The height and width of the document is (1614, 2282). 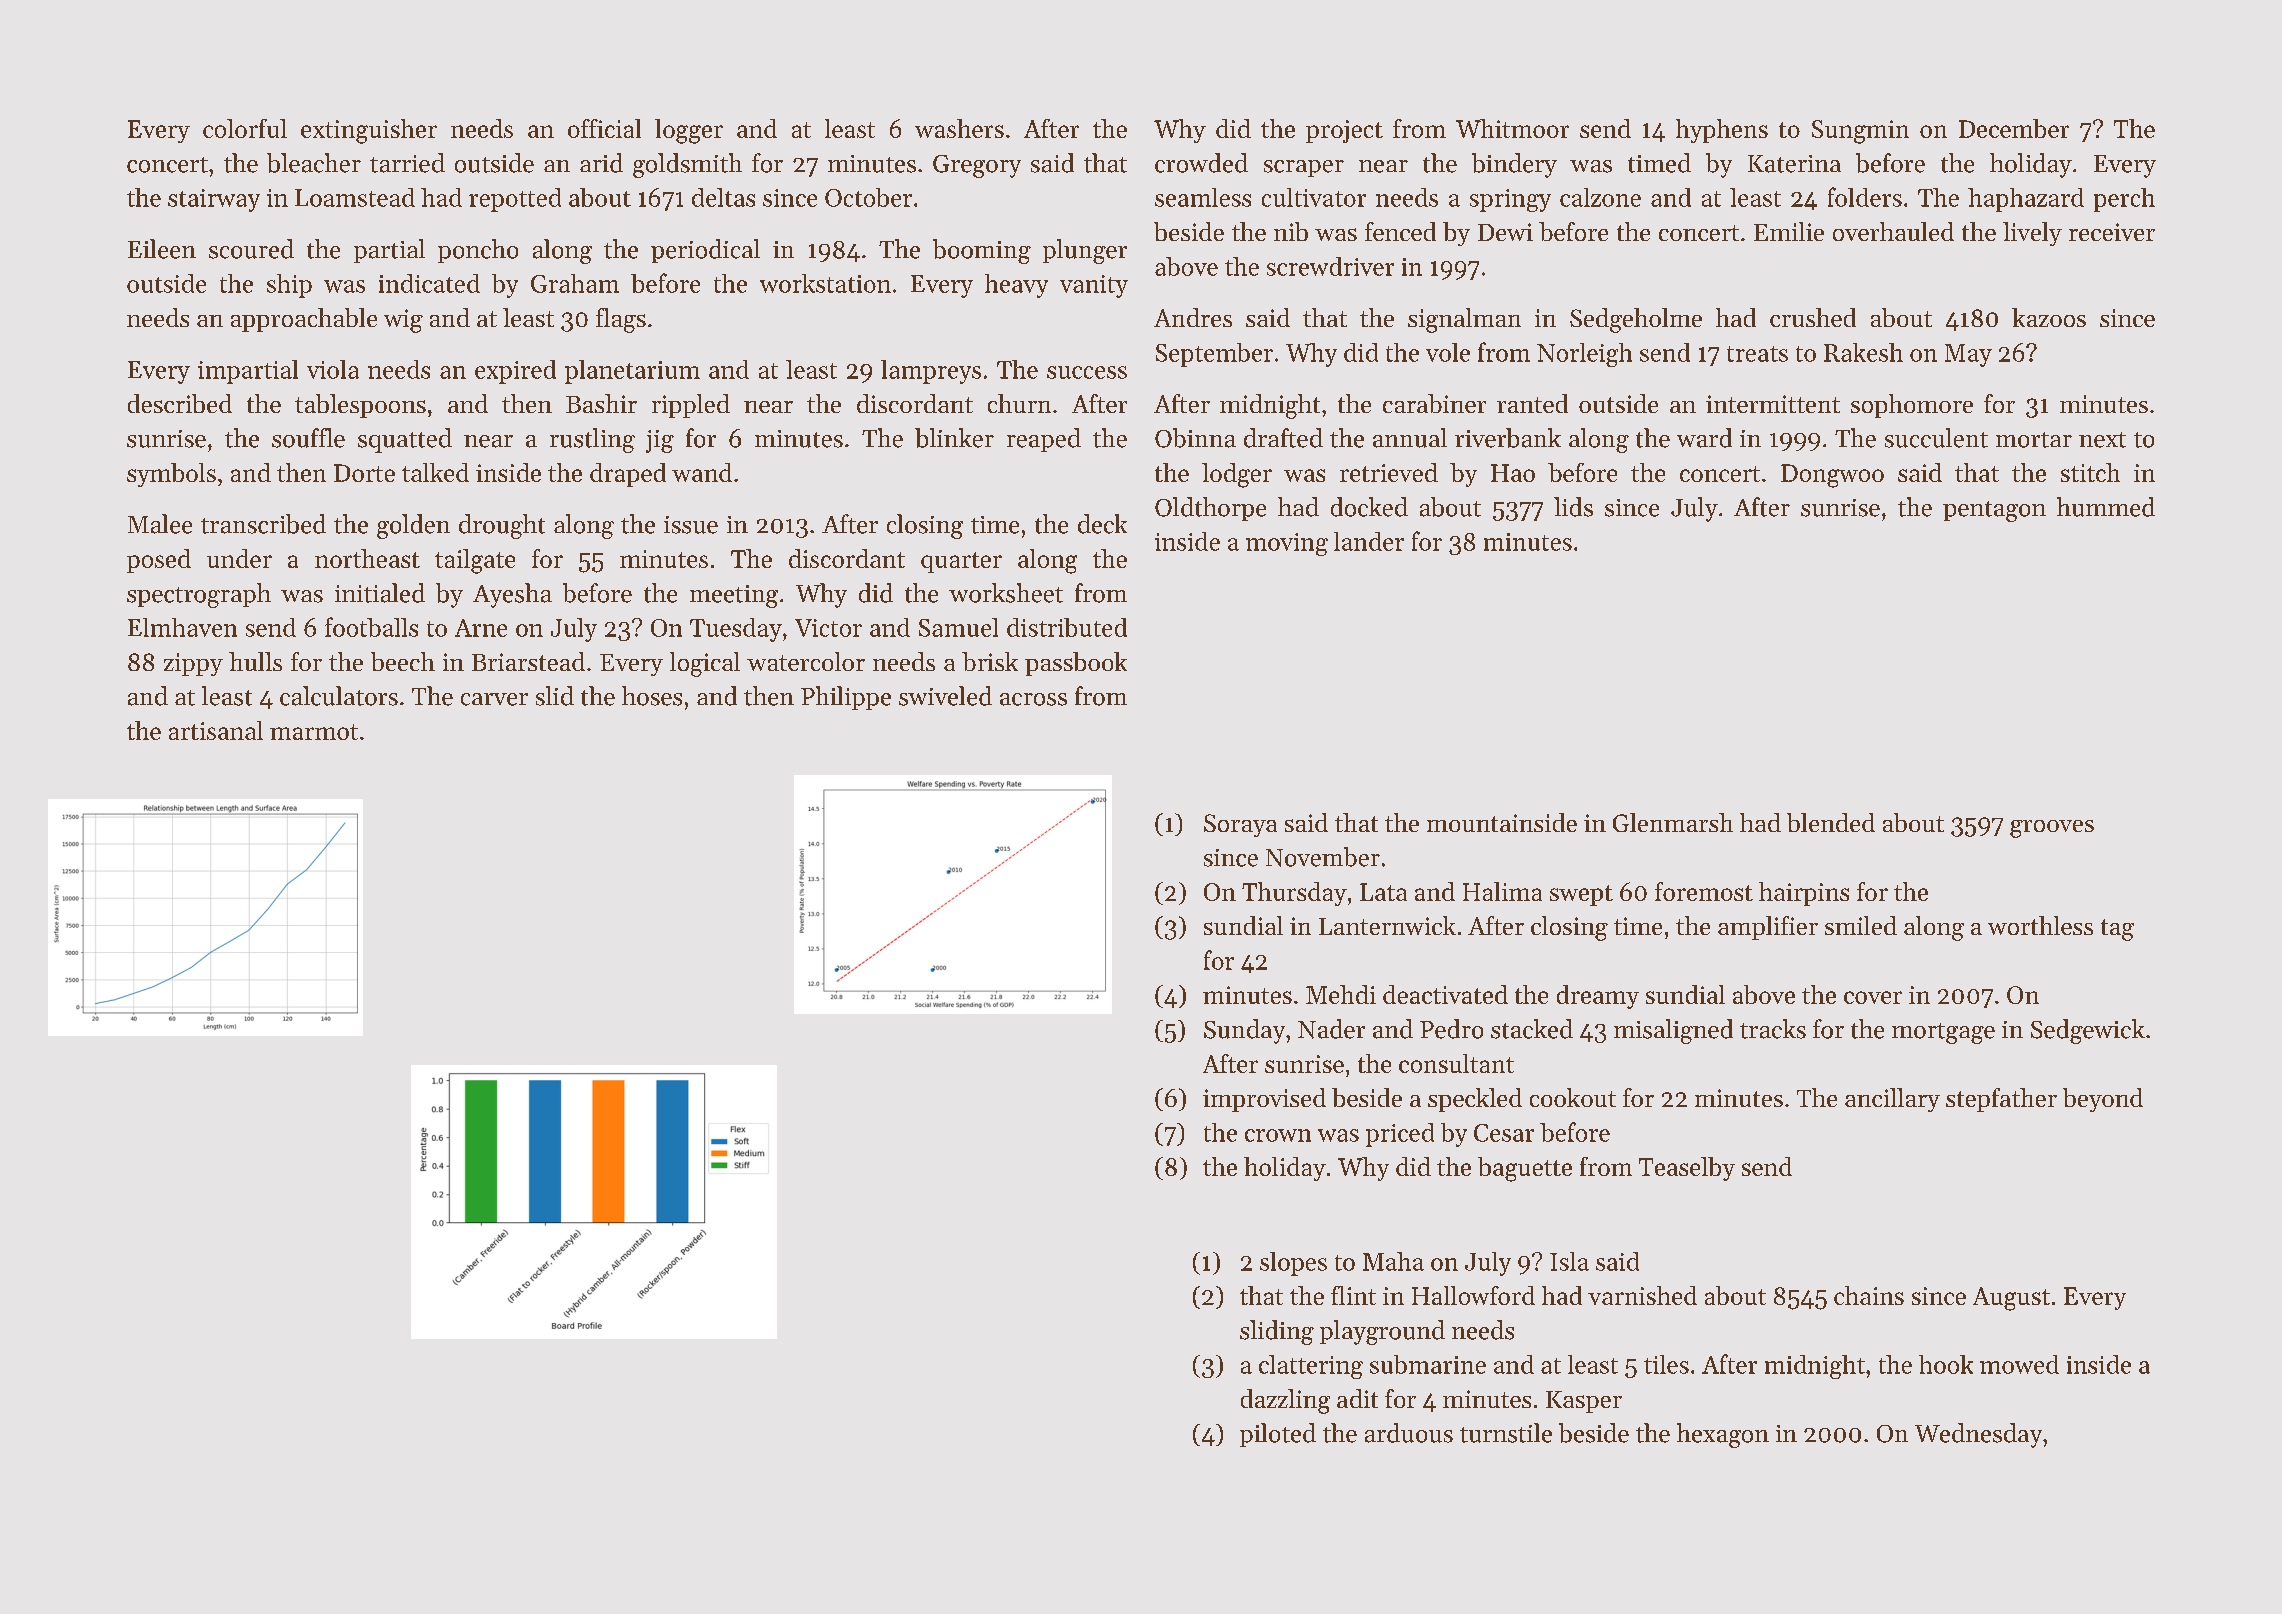 I want to click on piloted, so click(x=1278, y=1435).
